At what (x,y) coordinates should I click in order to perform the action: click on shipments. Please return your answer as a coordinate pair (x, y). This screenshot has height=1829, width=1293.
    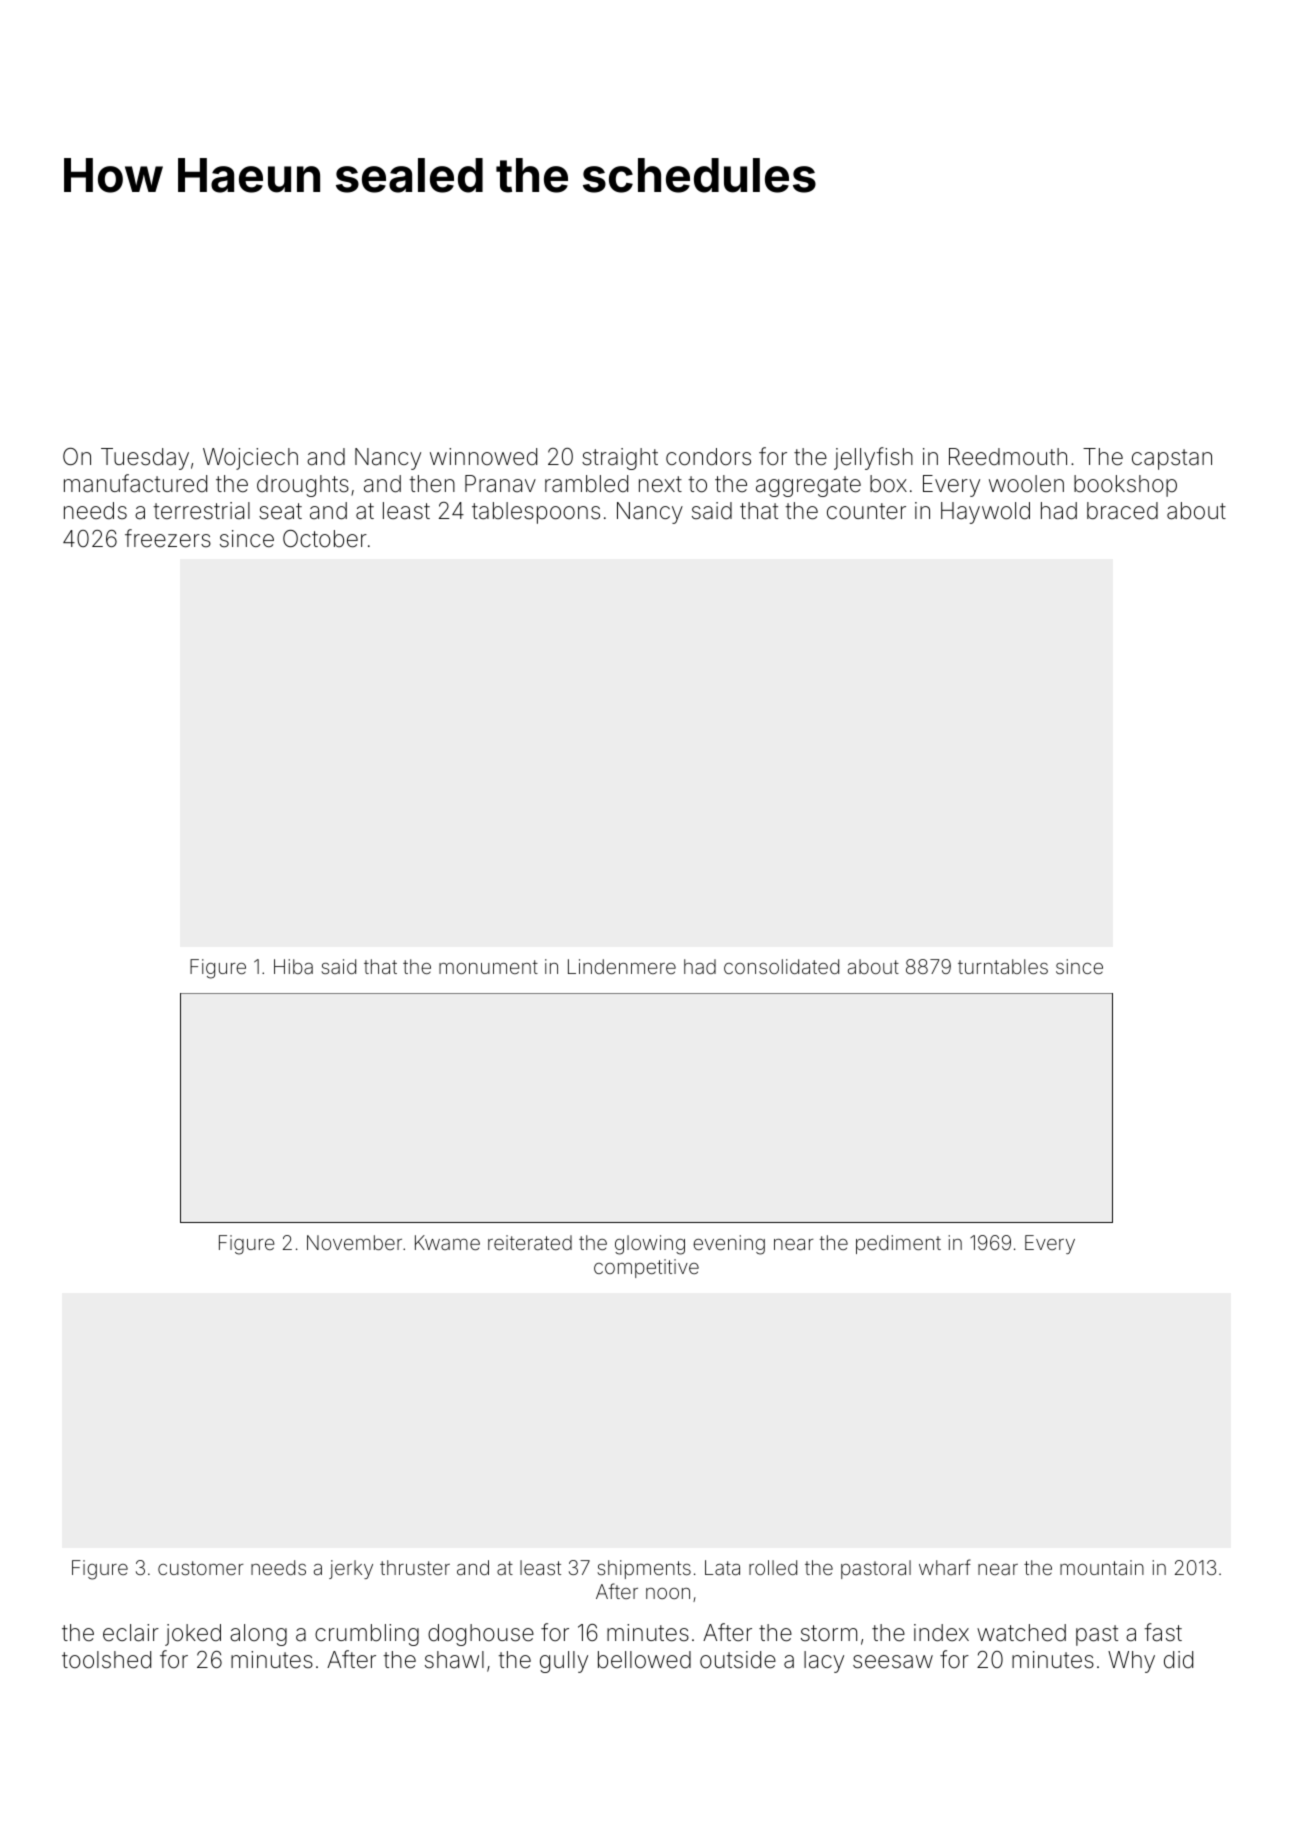
    Looking at the image, I should click on (644, 1569).
